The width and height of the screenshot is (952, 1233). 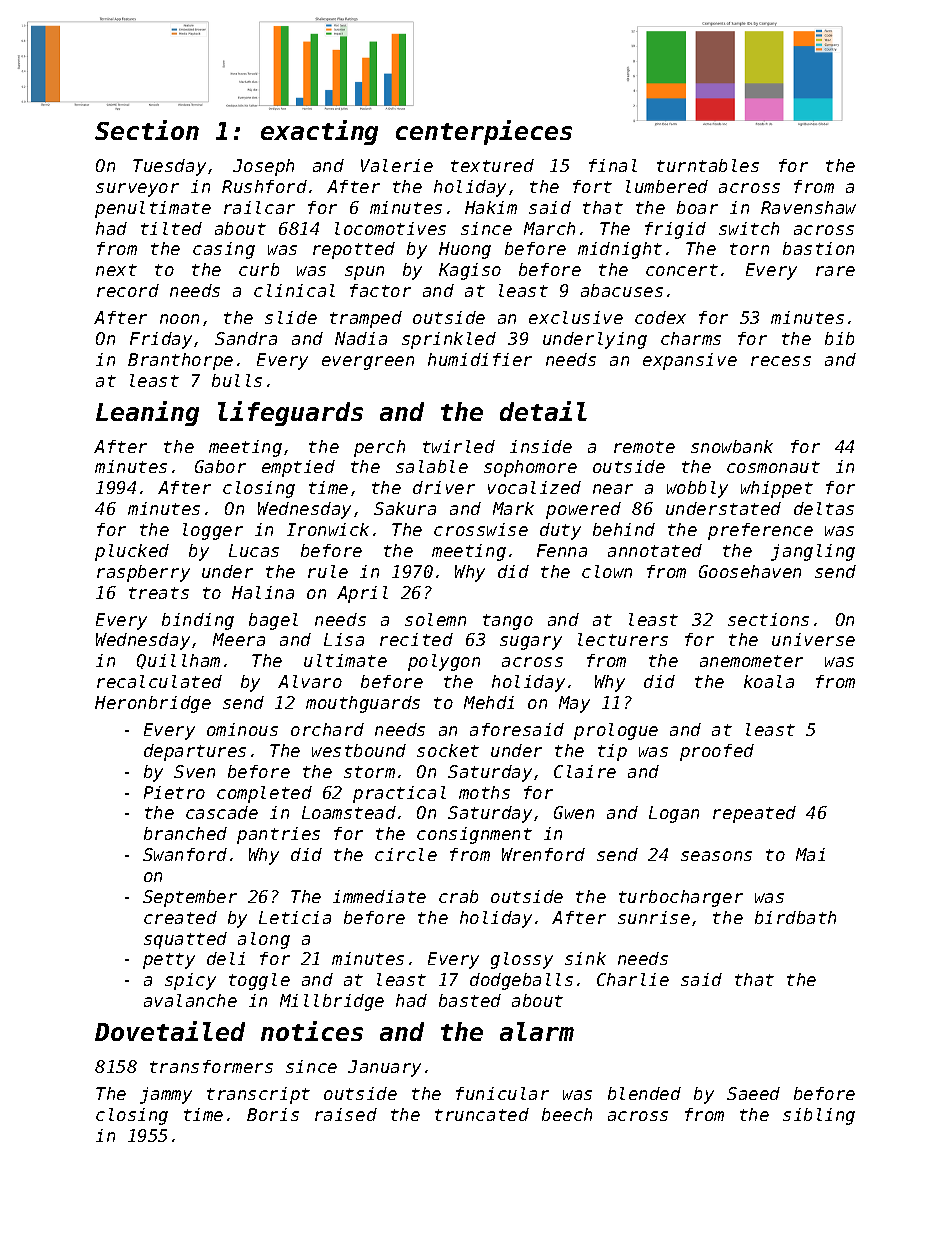 I want to click on exclusive, so click(x=576, y=317).
